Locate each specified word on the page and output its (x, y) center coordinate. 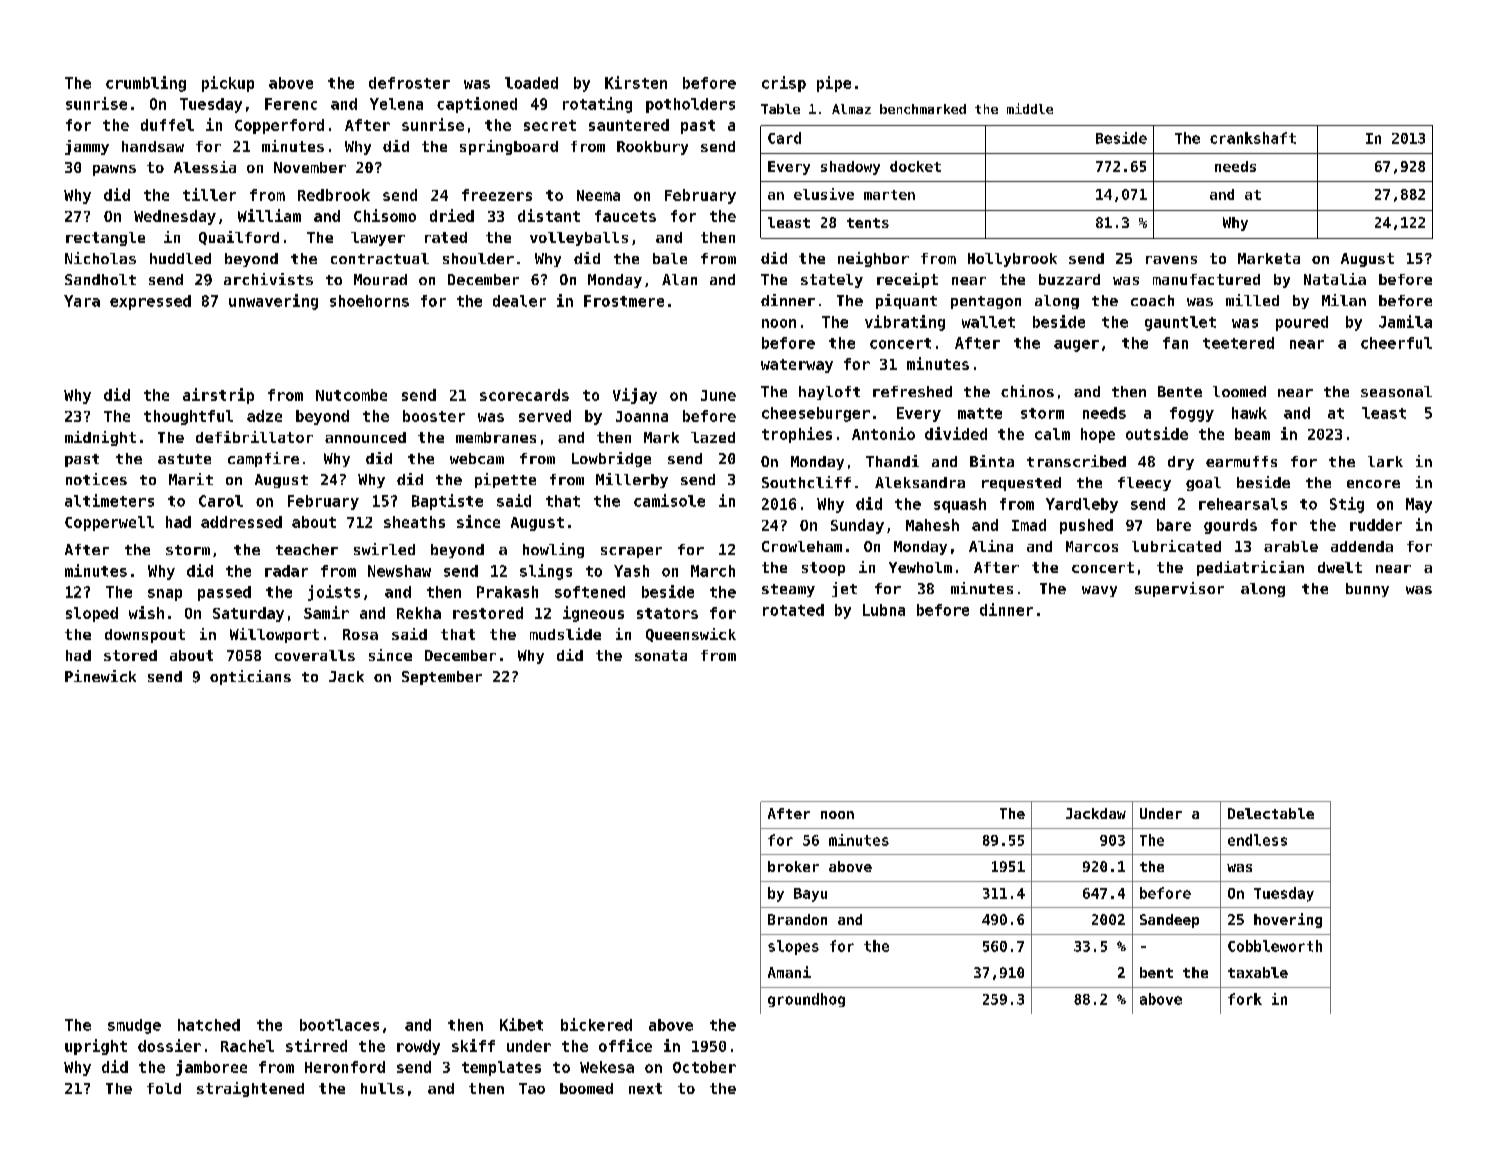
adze (264, 416)
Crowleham (802, 546)
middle (1030, 108)
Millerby (632, 480)
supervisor (1179, 589)
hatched (209, 1025)
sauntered (629, 125)
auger (1076, 346)
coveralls (315, 655)
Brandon (797, 919)
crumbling (146, 84)
